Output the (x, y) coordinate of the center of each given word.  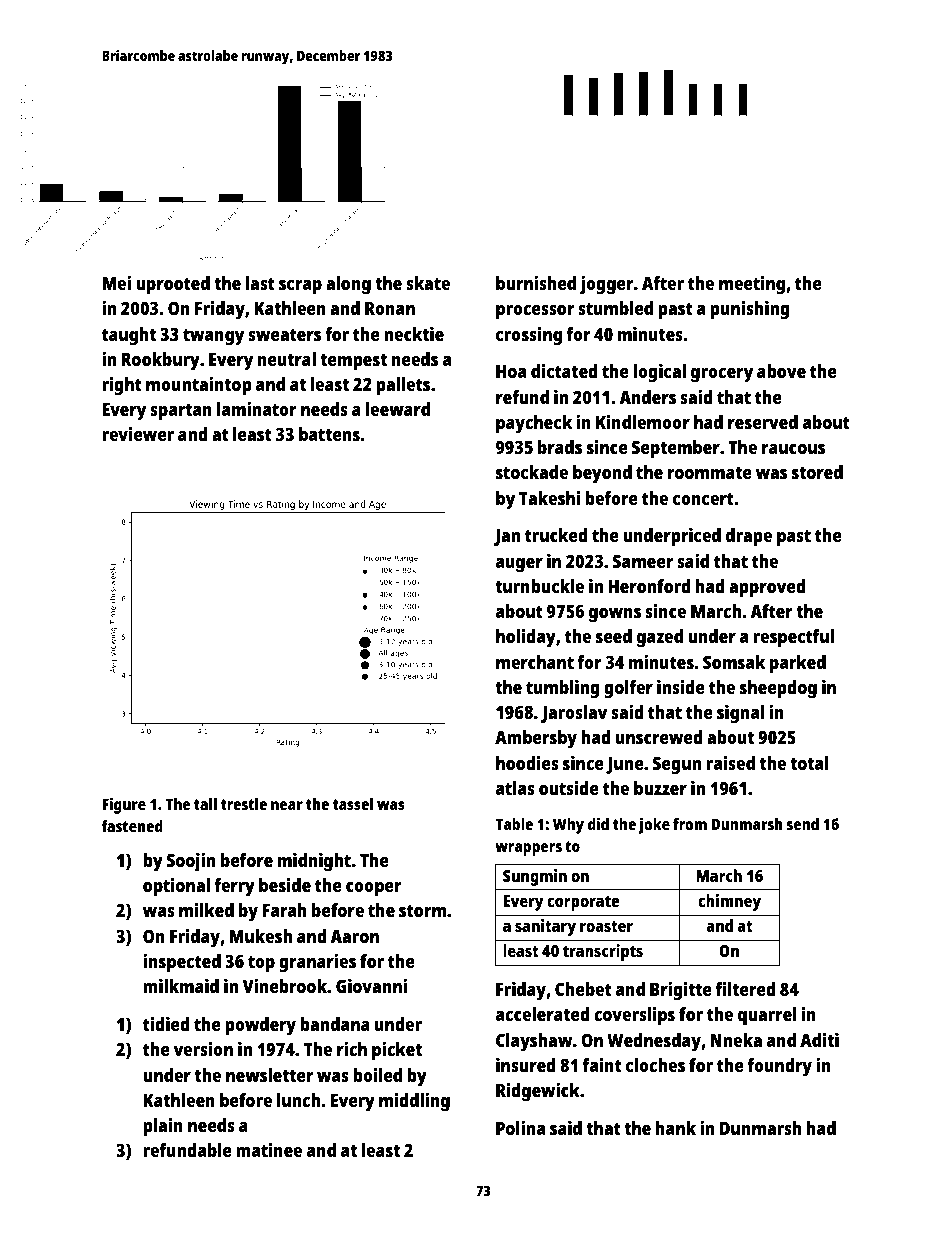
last (260, 283)
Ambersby (536, 739)
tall (205, 804)
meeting (752, 285)
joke (654, 825)
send (802, 824)
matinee (269, 1149)
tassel (353, 804)
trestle (244, 804)
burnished (536, 282)
